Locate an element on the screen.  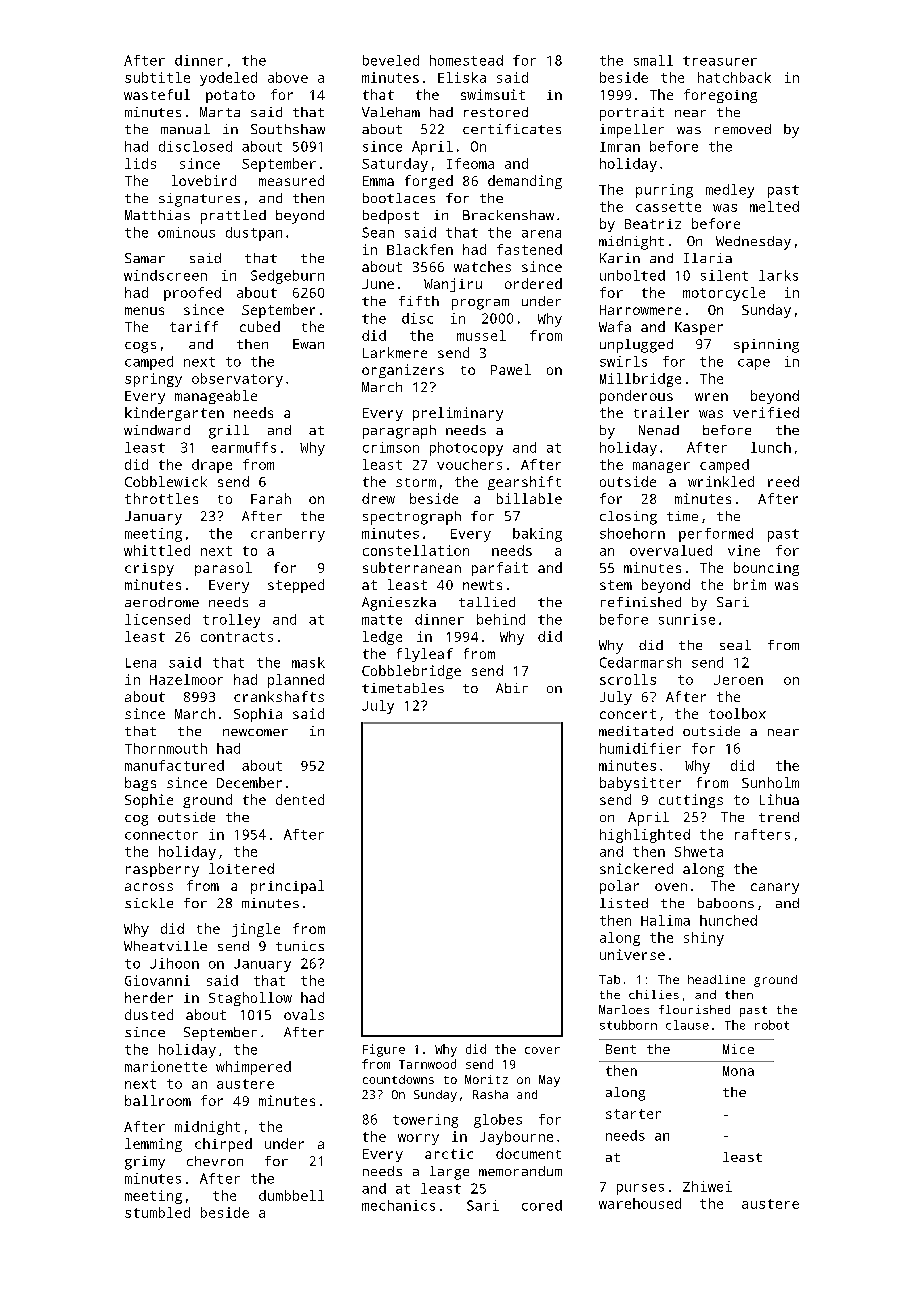
above is located at coordinates (288, 77).
